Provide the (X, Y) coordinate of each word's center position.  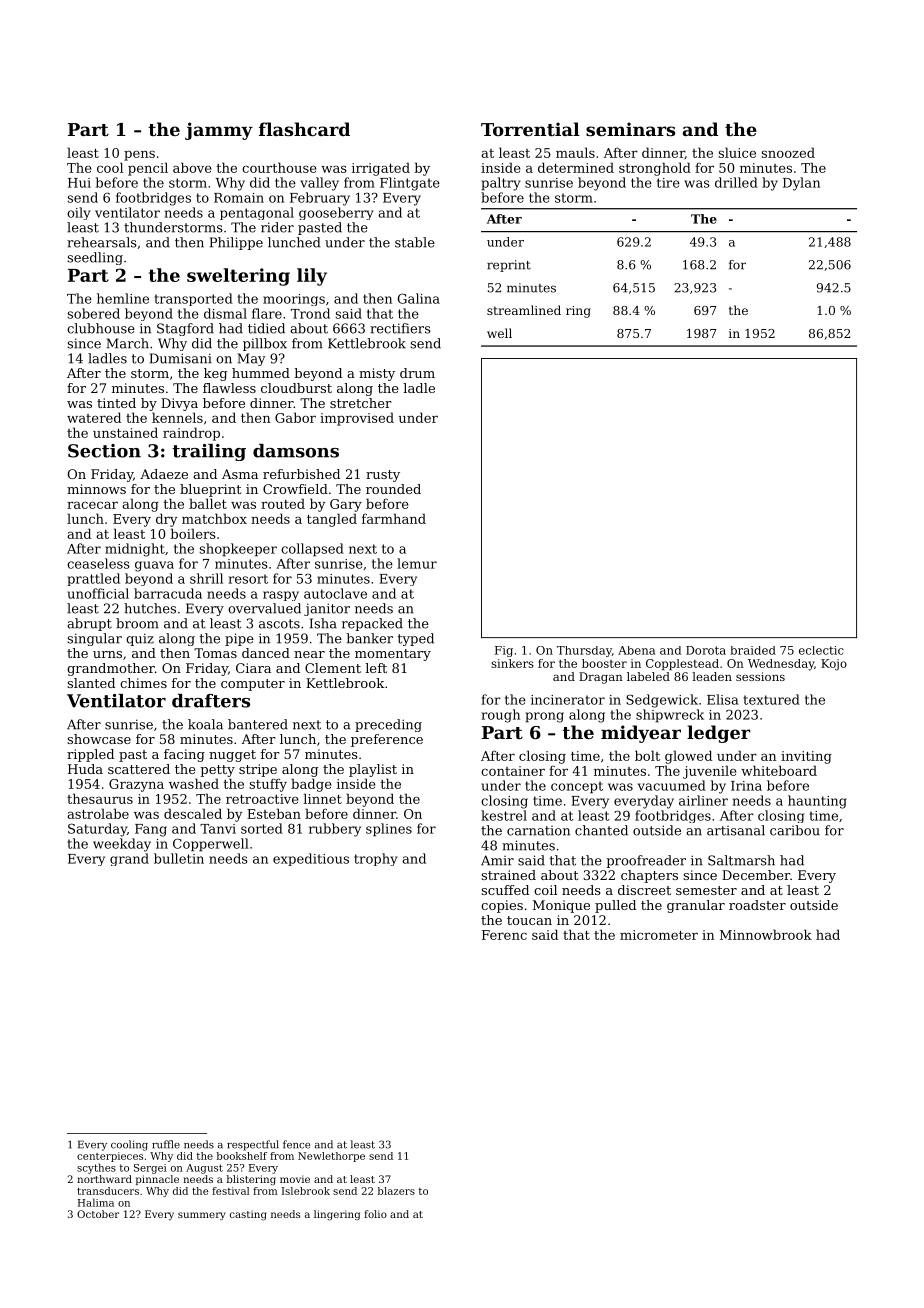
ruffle (166, 1144)
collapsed (312, 550)
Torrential (530, 129)
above (192, 167)
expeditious (311, 859)
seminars (630, 129)
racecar (92, 505)
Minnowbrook (766, 934)
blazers (396, 1191)
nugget (232, 756)
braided (753, 650)
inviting (806, 757)
